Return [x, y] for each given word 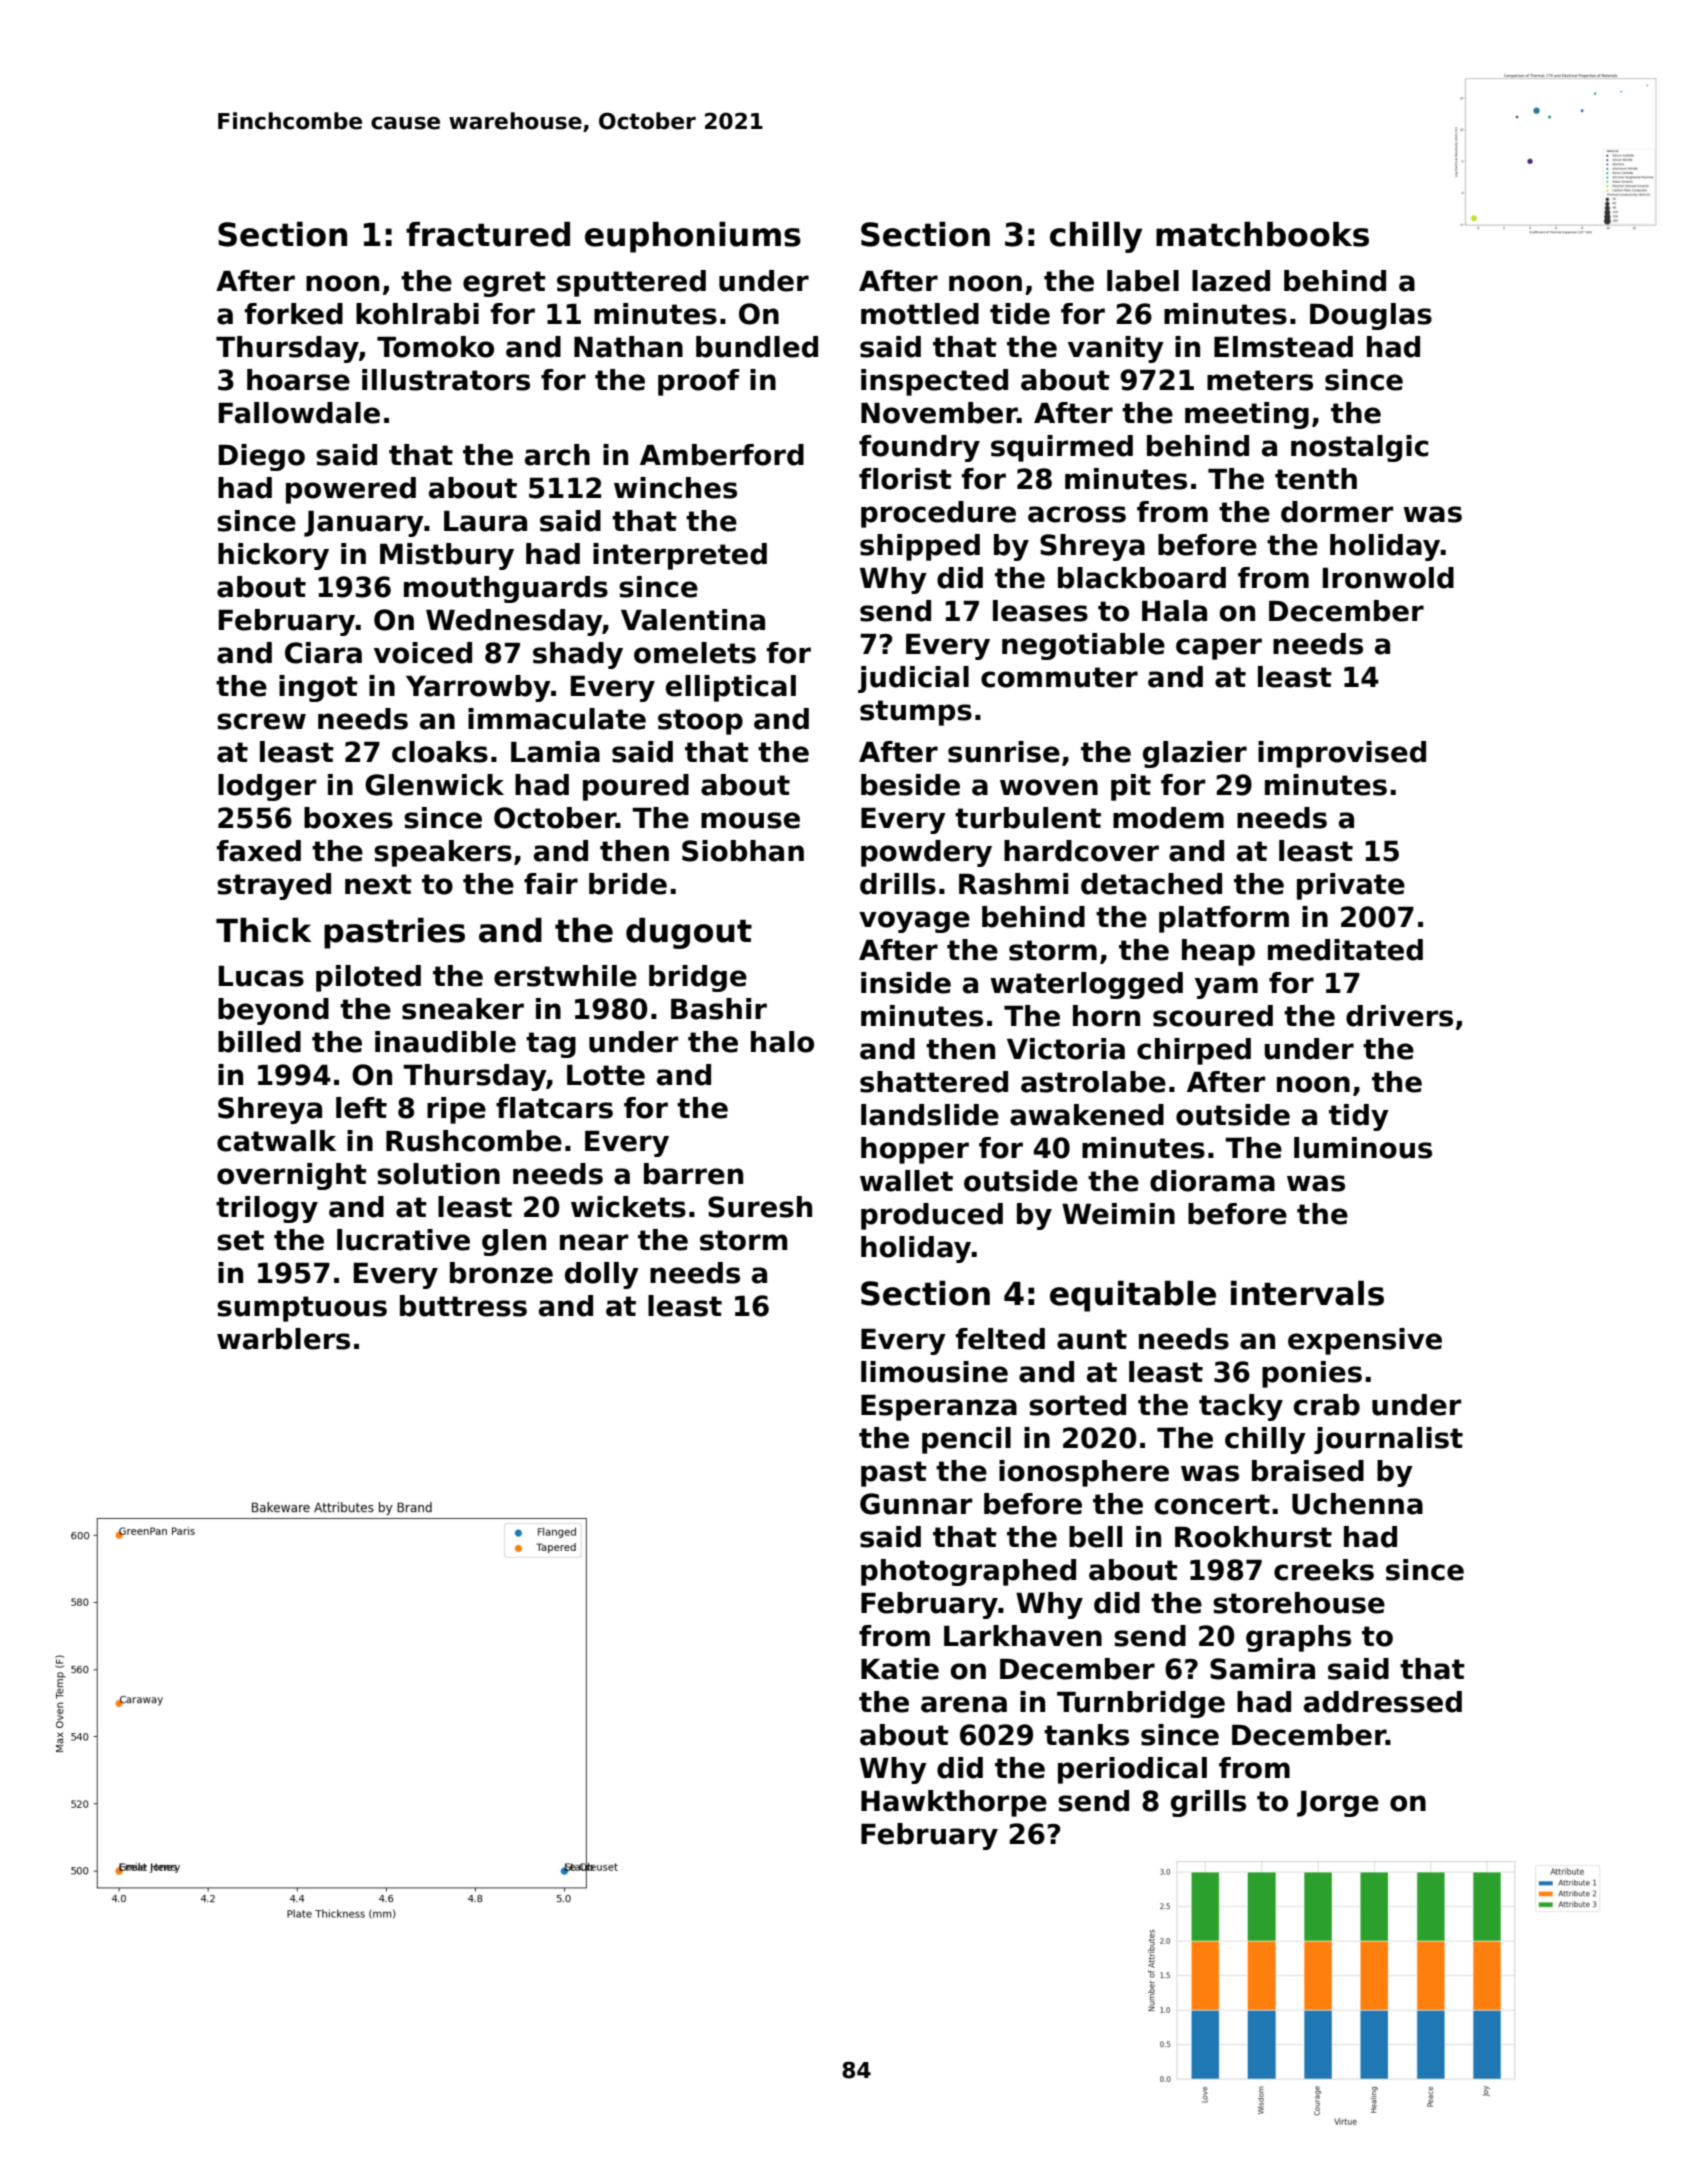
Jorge [1338, 1804]
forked [294, 314]
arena [964, 1704]
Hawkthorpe [954, 1803]
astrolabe [1093, 1082]
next [378, 884]
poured [636, 787]
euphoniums [693, 237]
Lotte [606, 1075]
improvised [1342, 754]
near [594, 1242]
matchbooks [1262, 234]
